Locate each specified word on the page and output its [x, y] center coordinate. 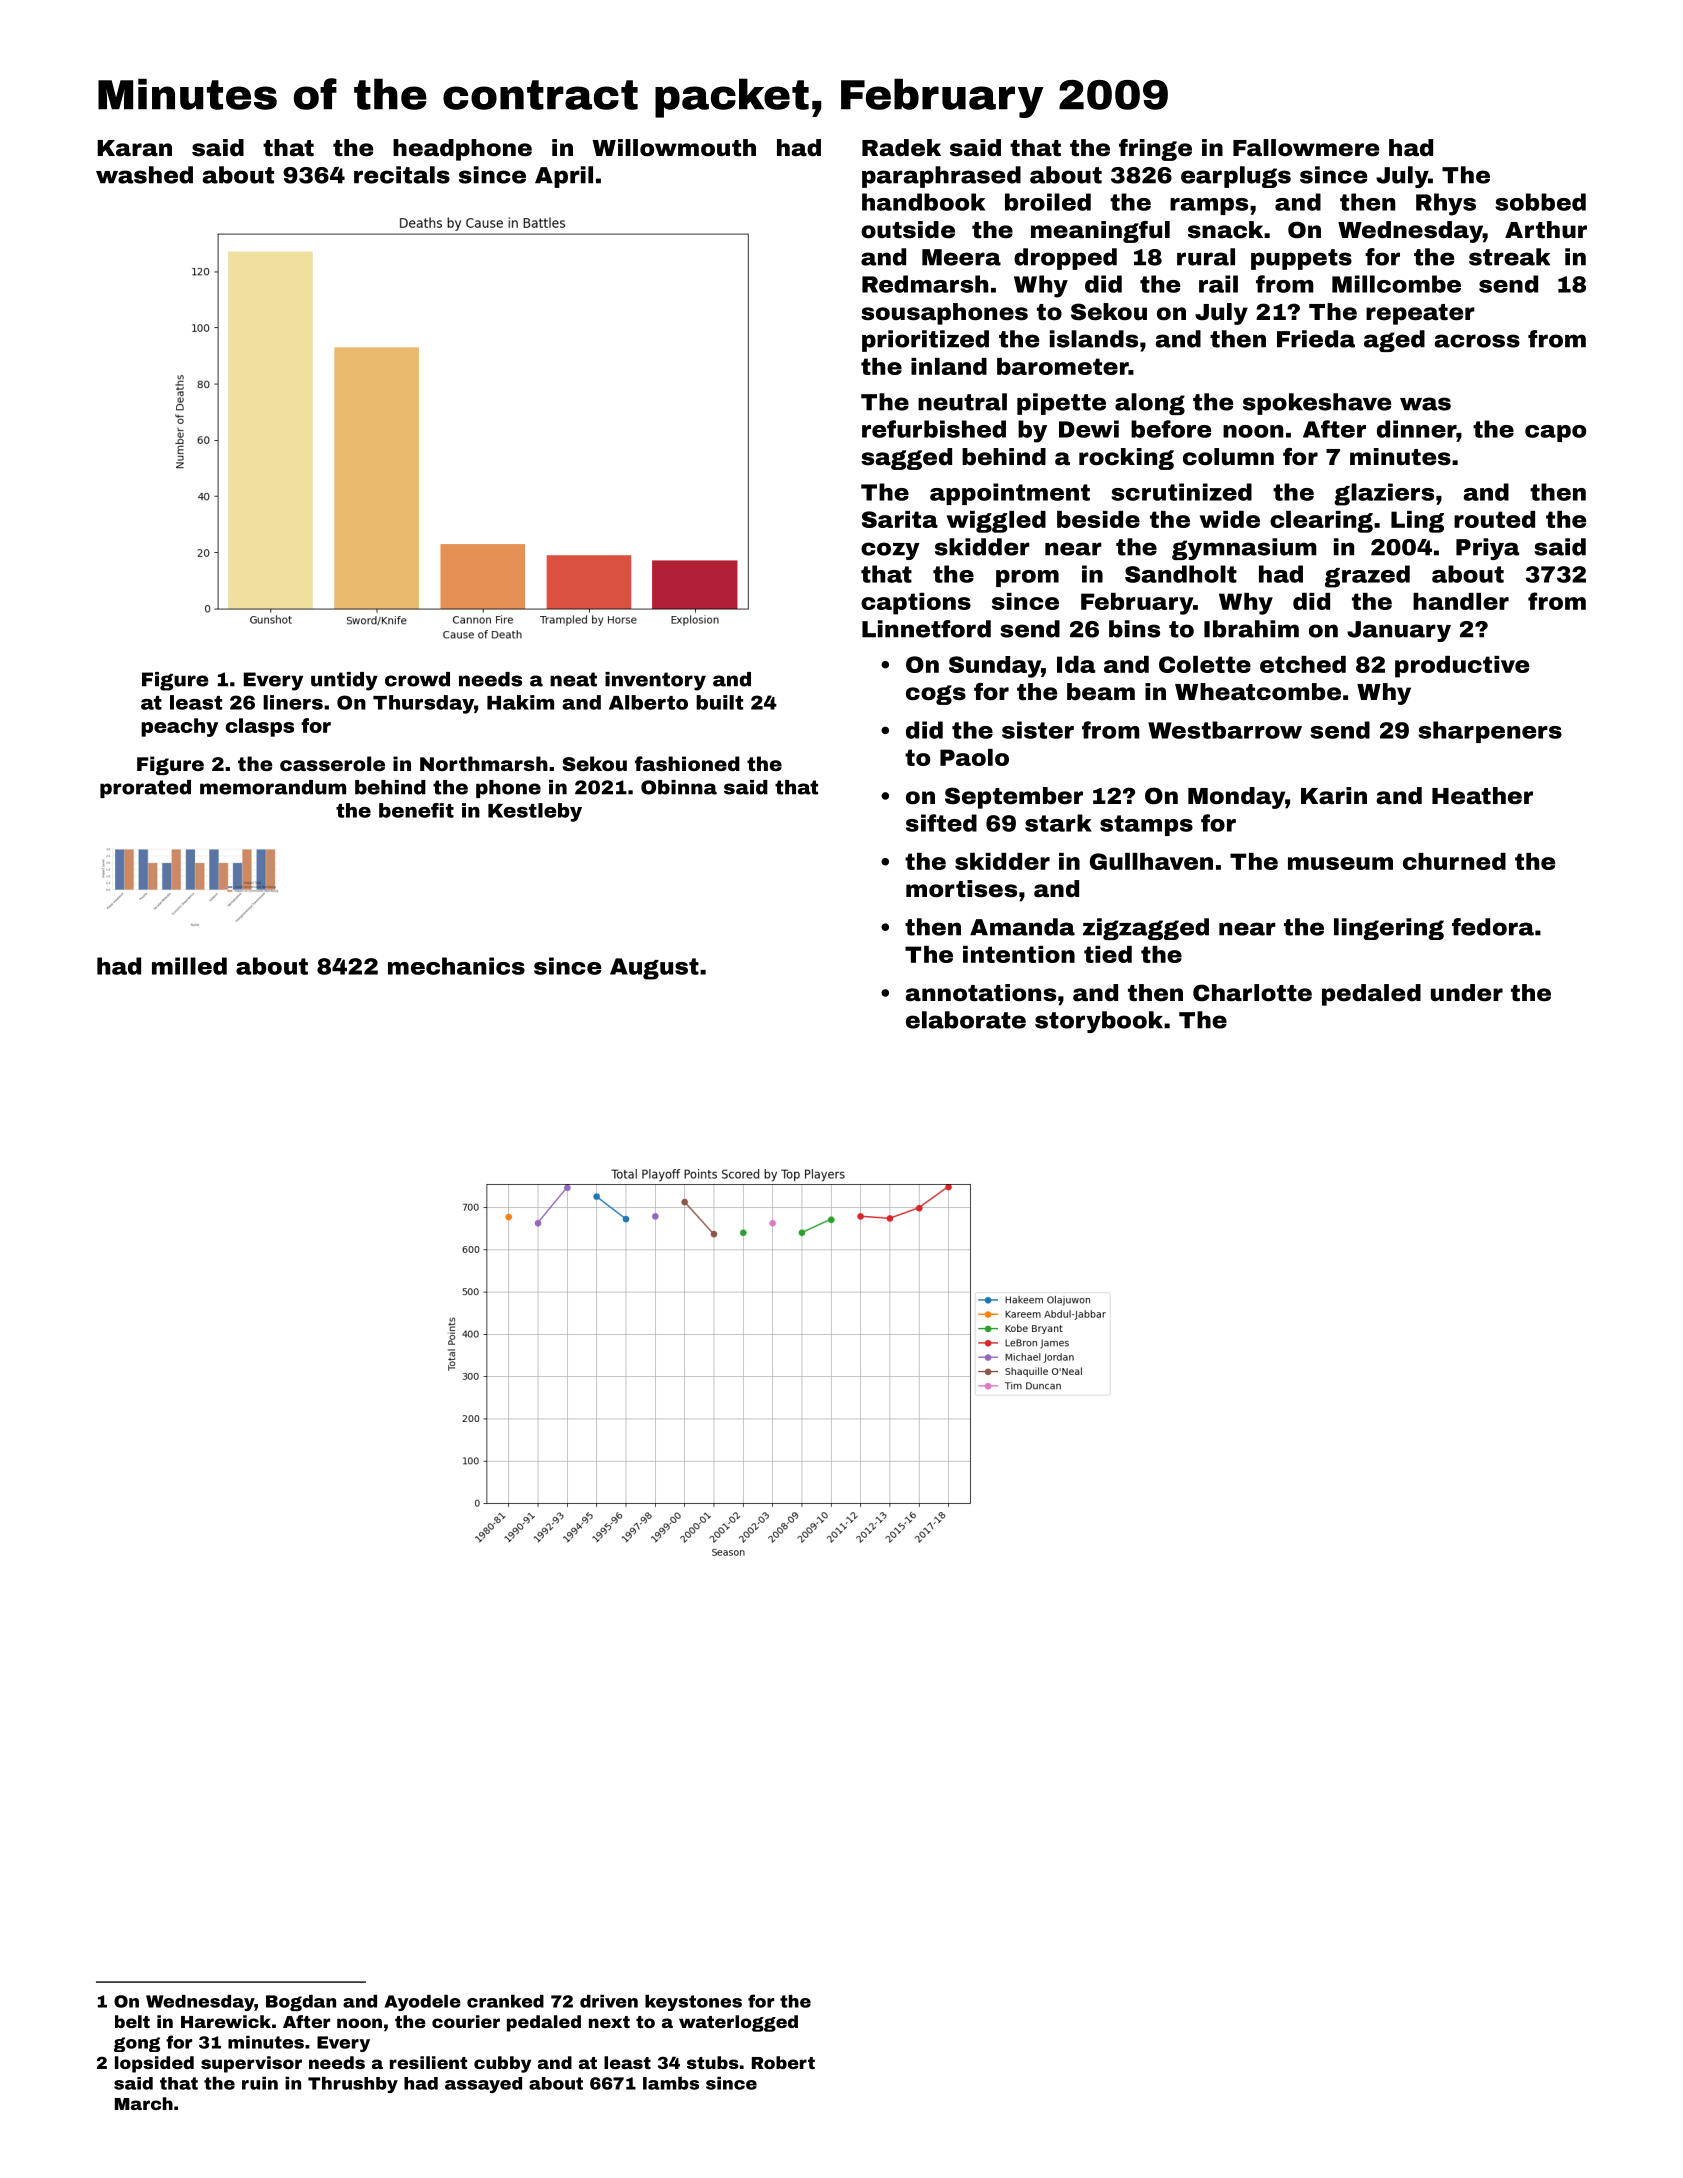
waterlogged [738, 2023]
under [1467, 993]
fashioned [687, 763]
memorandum [273, 787]
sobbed [1540, 202]
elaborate [966, 1020]
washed [144, 175]
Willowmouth [674, 148]
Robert [783, 2062]
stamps [1146, 825]
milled [189, 966]
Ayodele [423, 2003]
